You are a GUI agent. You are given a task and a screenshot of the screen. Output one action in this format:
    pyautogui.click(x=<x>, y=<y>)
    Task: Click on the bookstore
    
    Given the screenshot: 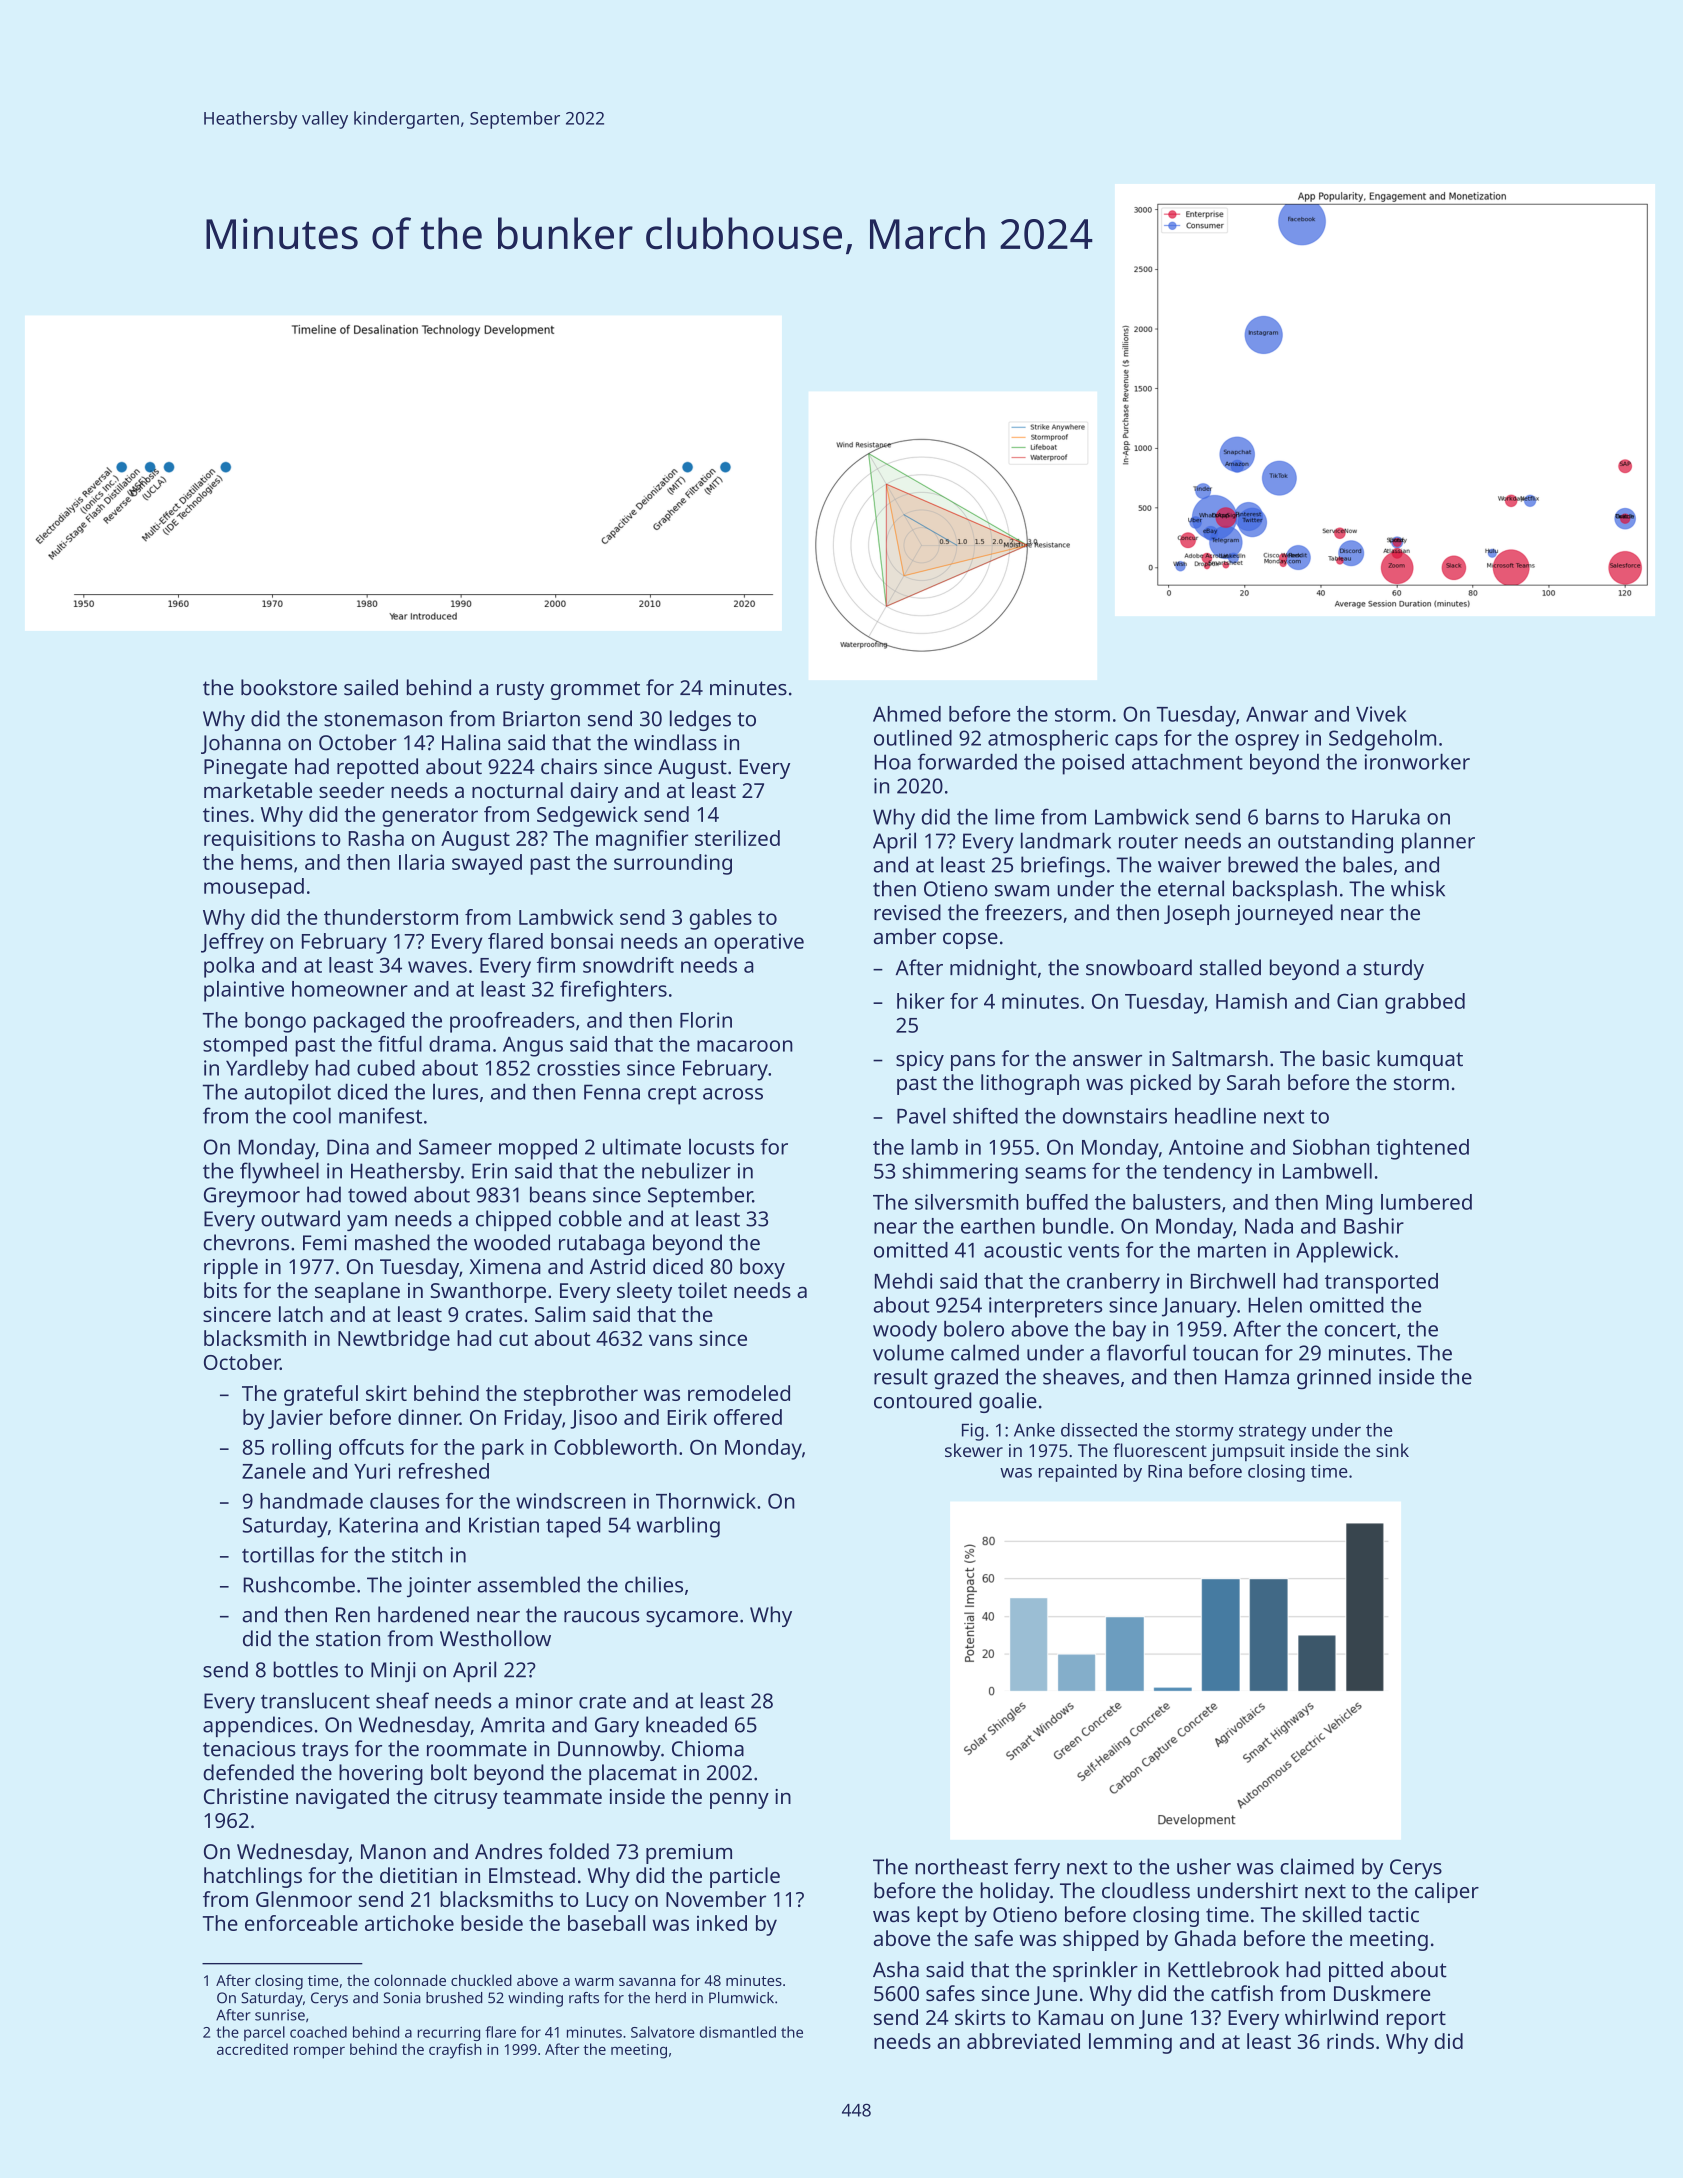 What is the action you would take?
    pyautogui.click(x=289, y=687)
